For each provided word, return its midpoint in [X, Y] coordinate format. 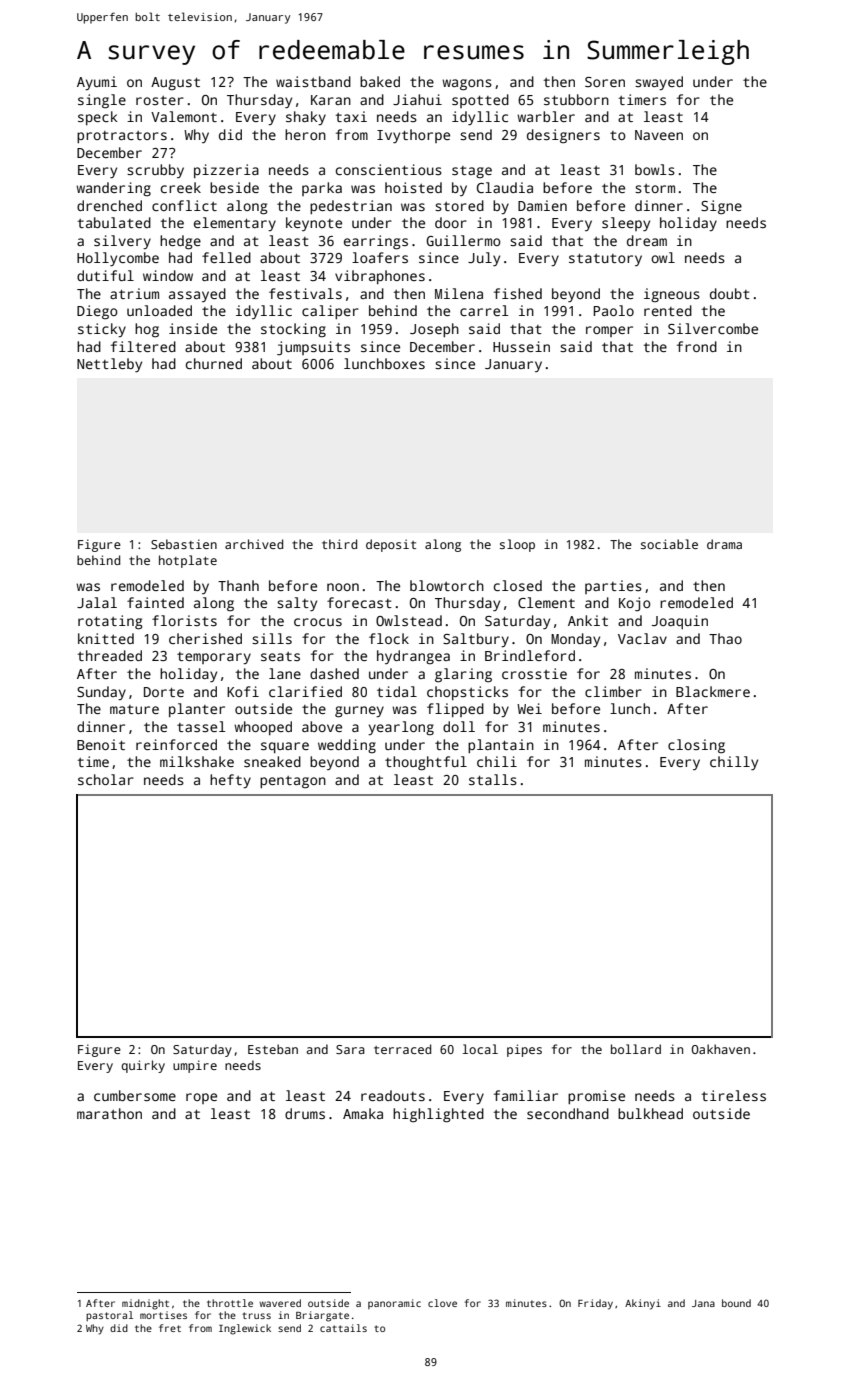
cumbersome [135, 1095]
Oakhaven [720, 1049]
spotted [480, 101]
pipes [524, 1050]
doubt [730, 293]
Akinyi [643, 1304]
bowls [655, 169]
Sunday [101, 693]
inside [193, 328]
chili [497, 761]
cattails [343, 1328]
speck [98, 118]
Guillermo [463, 240]
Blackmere [713, 691]
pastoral [109, 1316]
